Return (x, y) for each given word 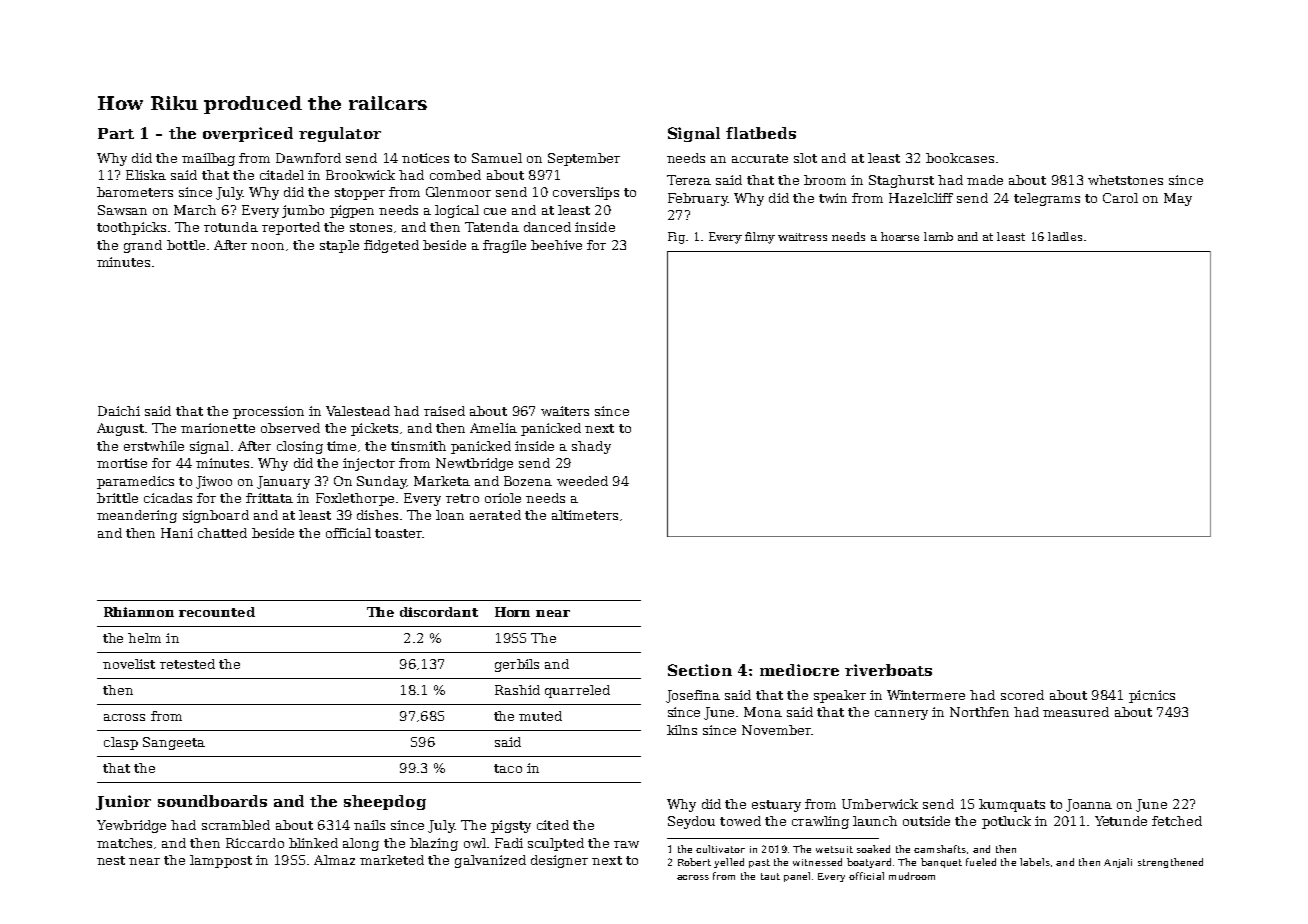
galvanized (490, 861)
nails (369, 825)
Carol (1120, 198)
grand (143, 246)
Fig (677, 238)
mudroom (912, 876)
